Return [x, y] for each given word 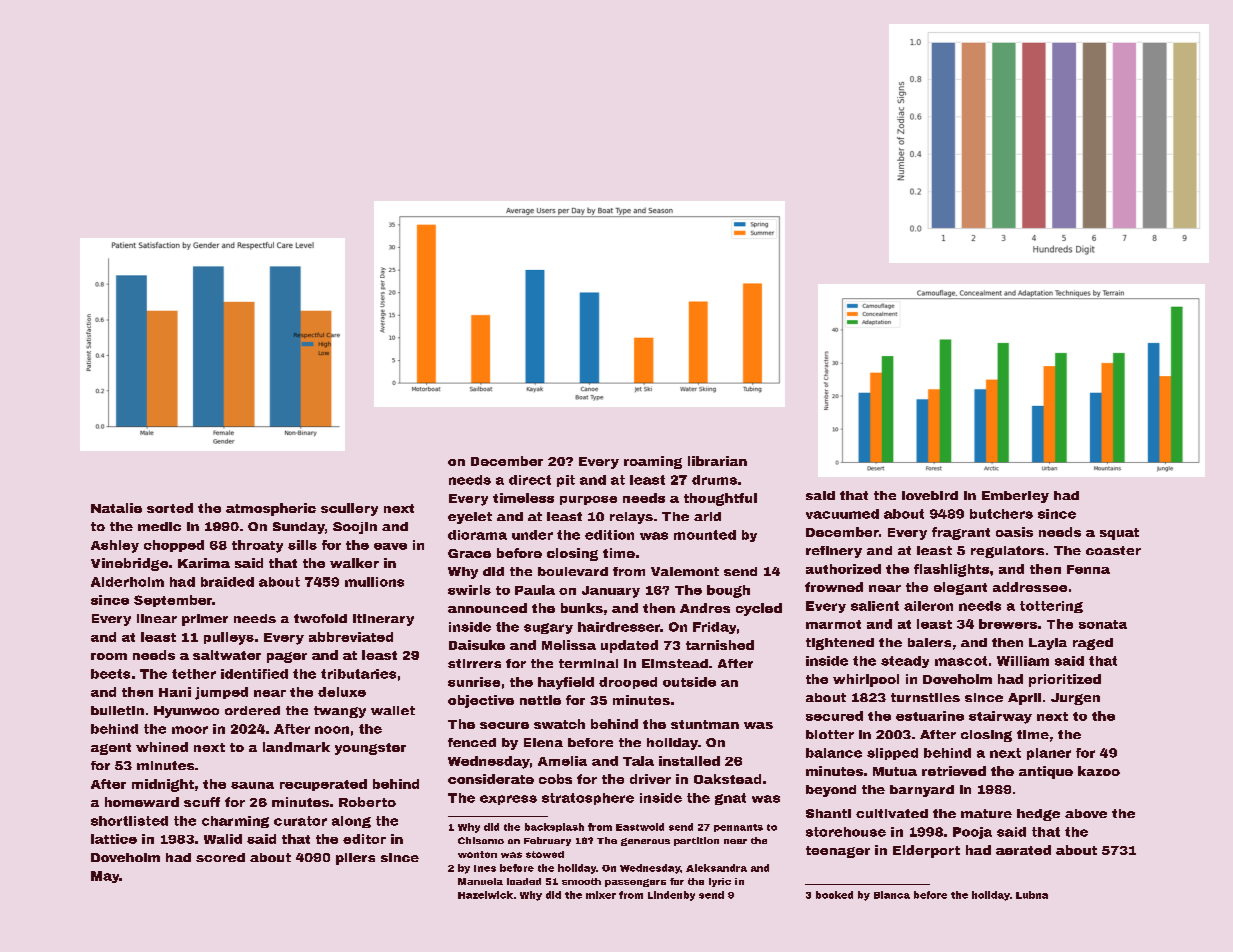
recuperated [323, 785]
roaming [653, 462]
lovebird [930, 495]
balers [929, 642]
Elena [543, 742]
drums [714, 480]
